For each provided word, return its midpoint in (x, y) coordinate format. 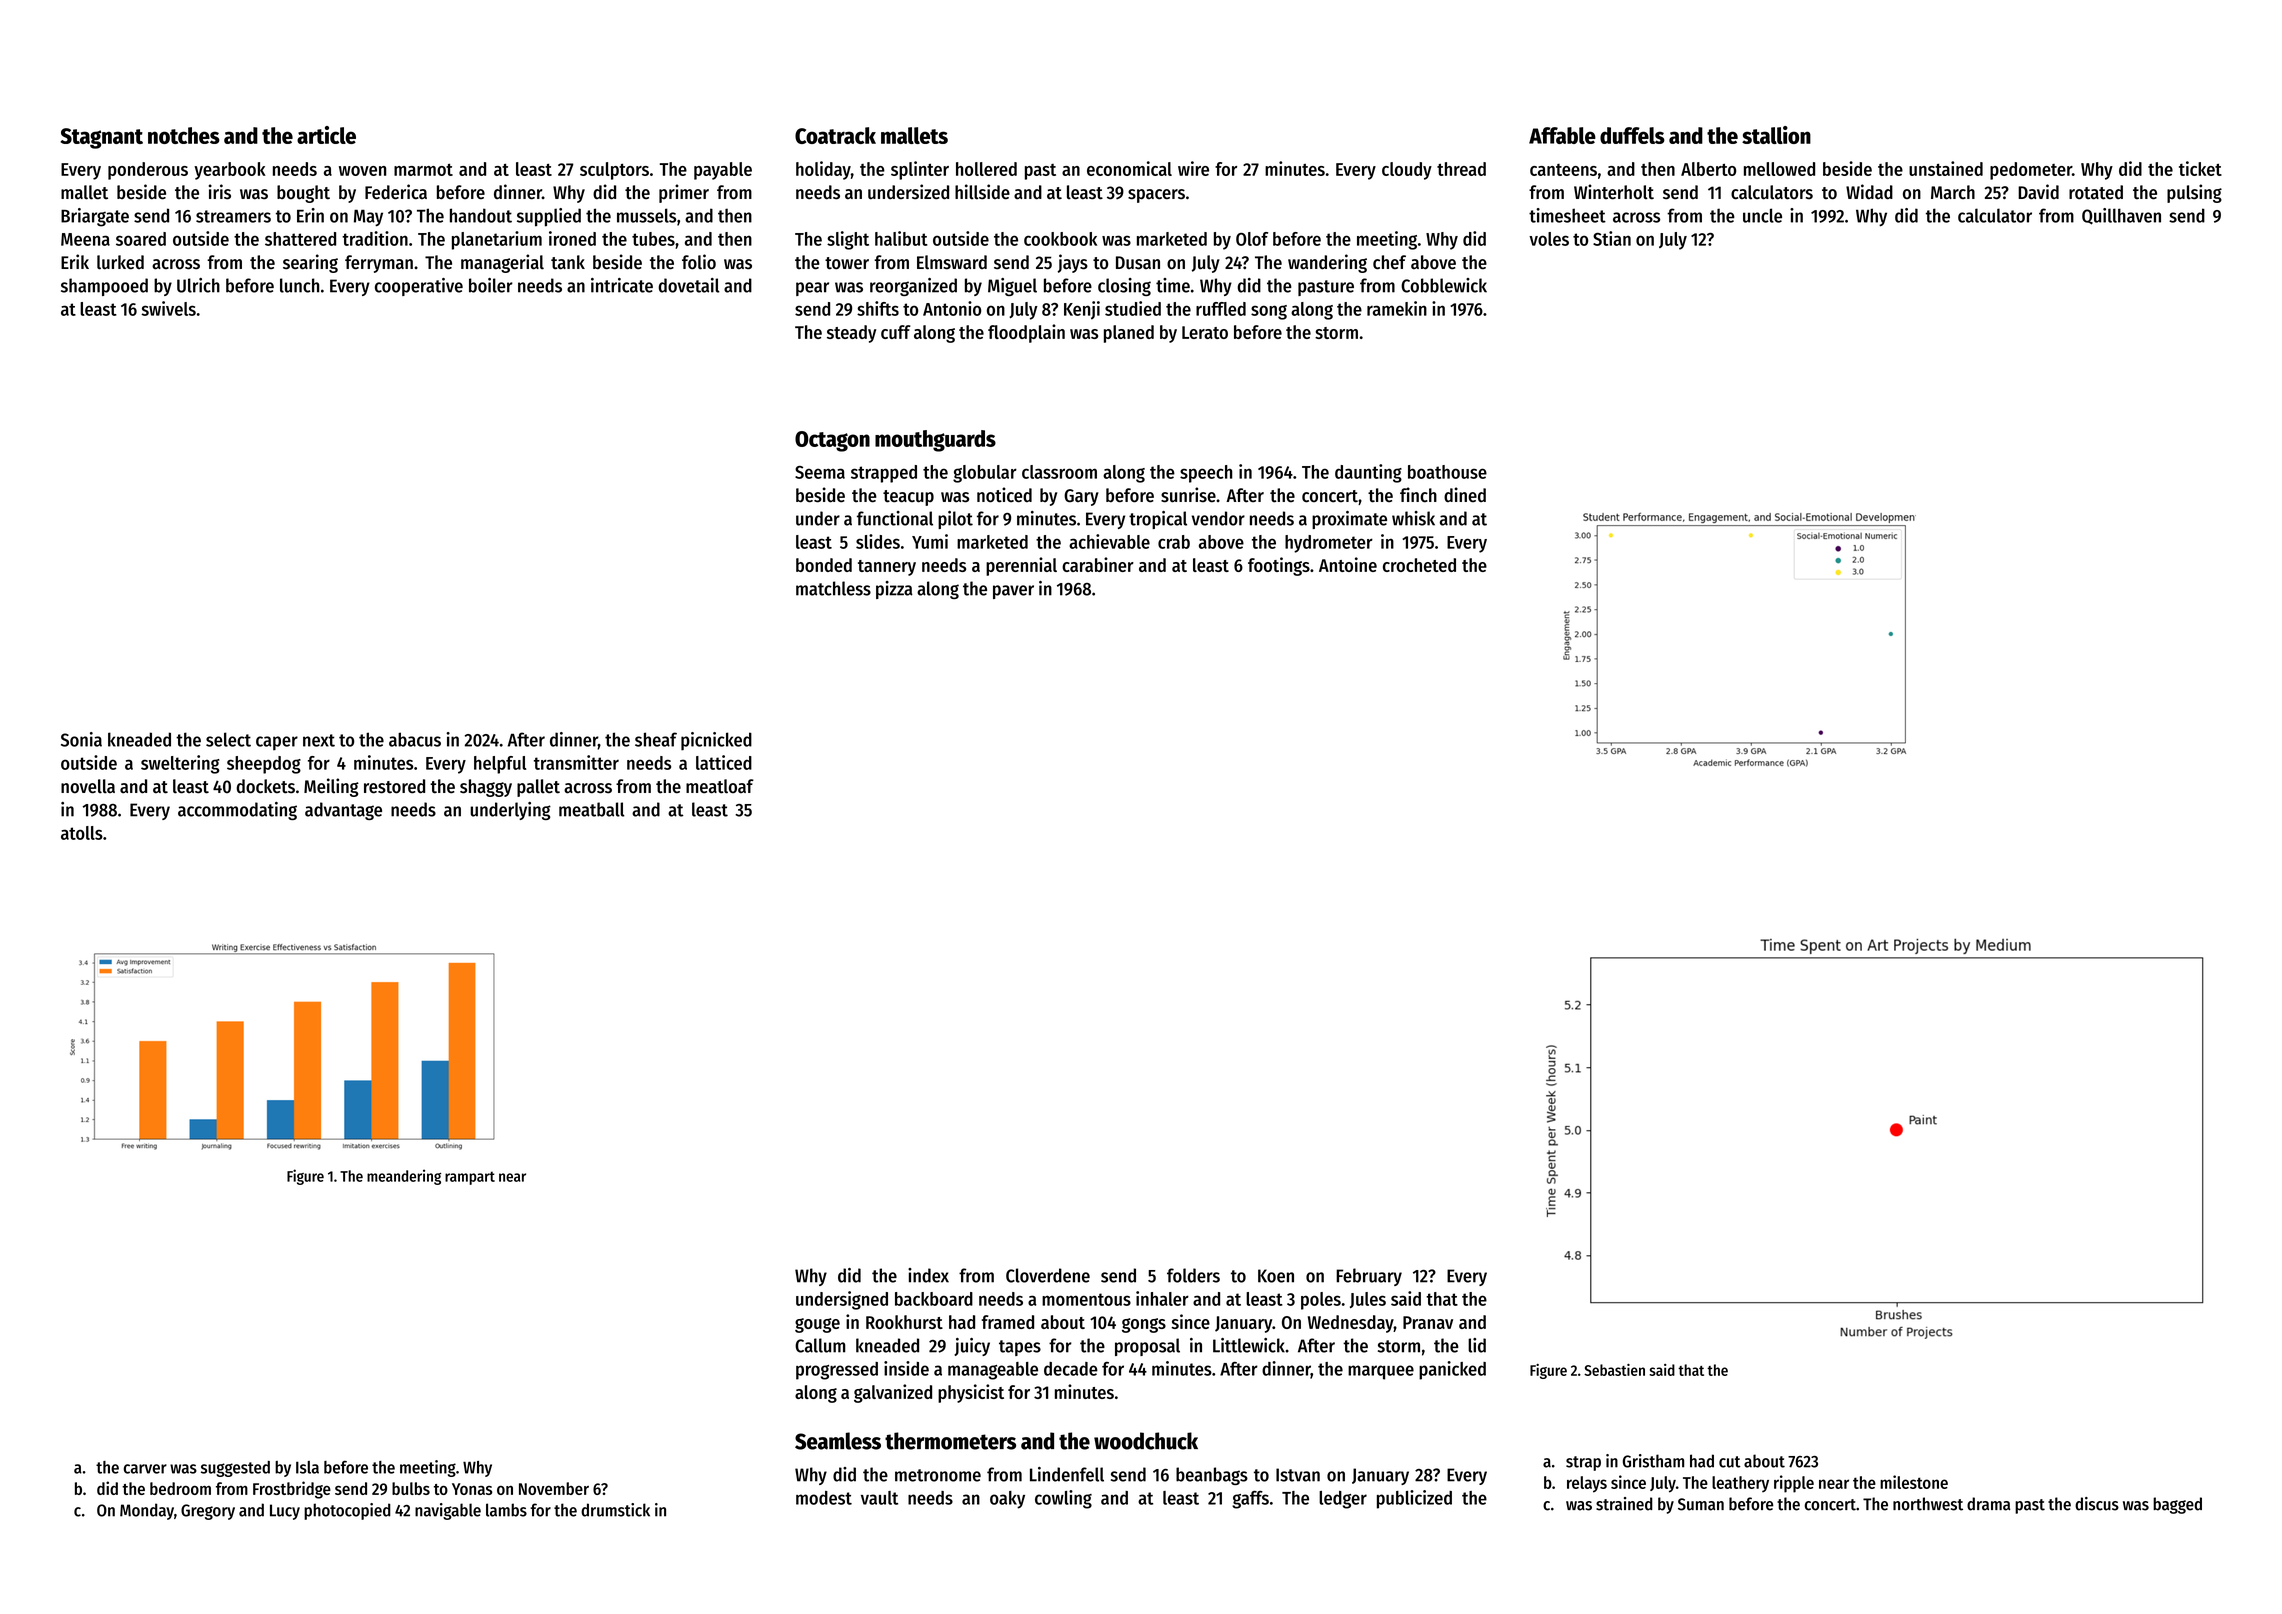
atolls (82, 833)
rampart (470, 1178)
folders (1193, 1275)
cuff (896, 332)
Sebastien (1614, 1370)
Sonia (81, 739)
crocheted (1419, 565)
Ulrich (198, 285)
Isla (307, 1467)
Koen (1276, 1276)
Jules (1368, 1300)
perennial (1021, 566)
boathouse (1447, 472)
